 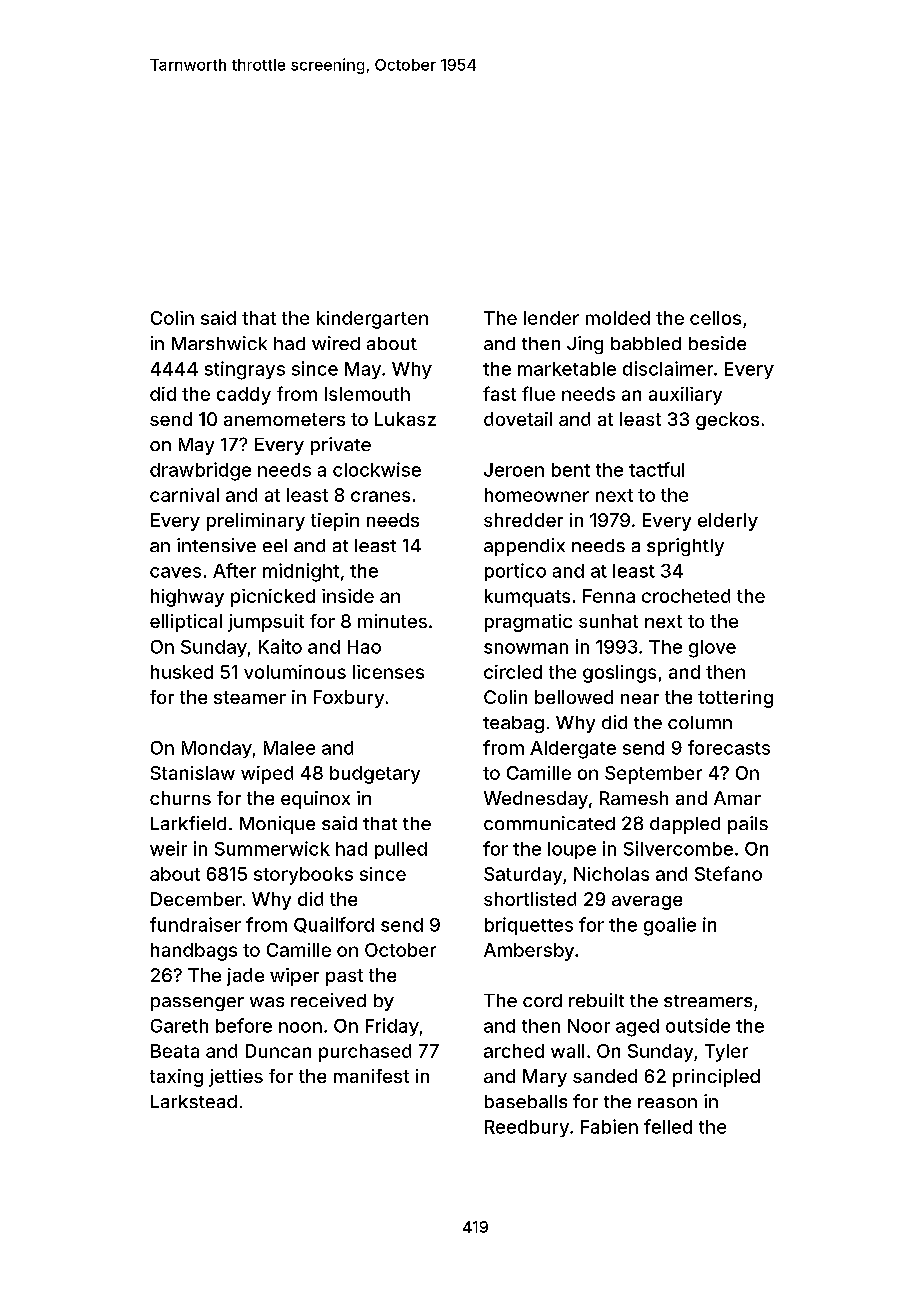 I want to click on marketable, so click(x=567, y=369).
